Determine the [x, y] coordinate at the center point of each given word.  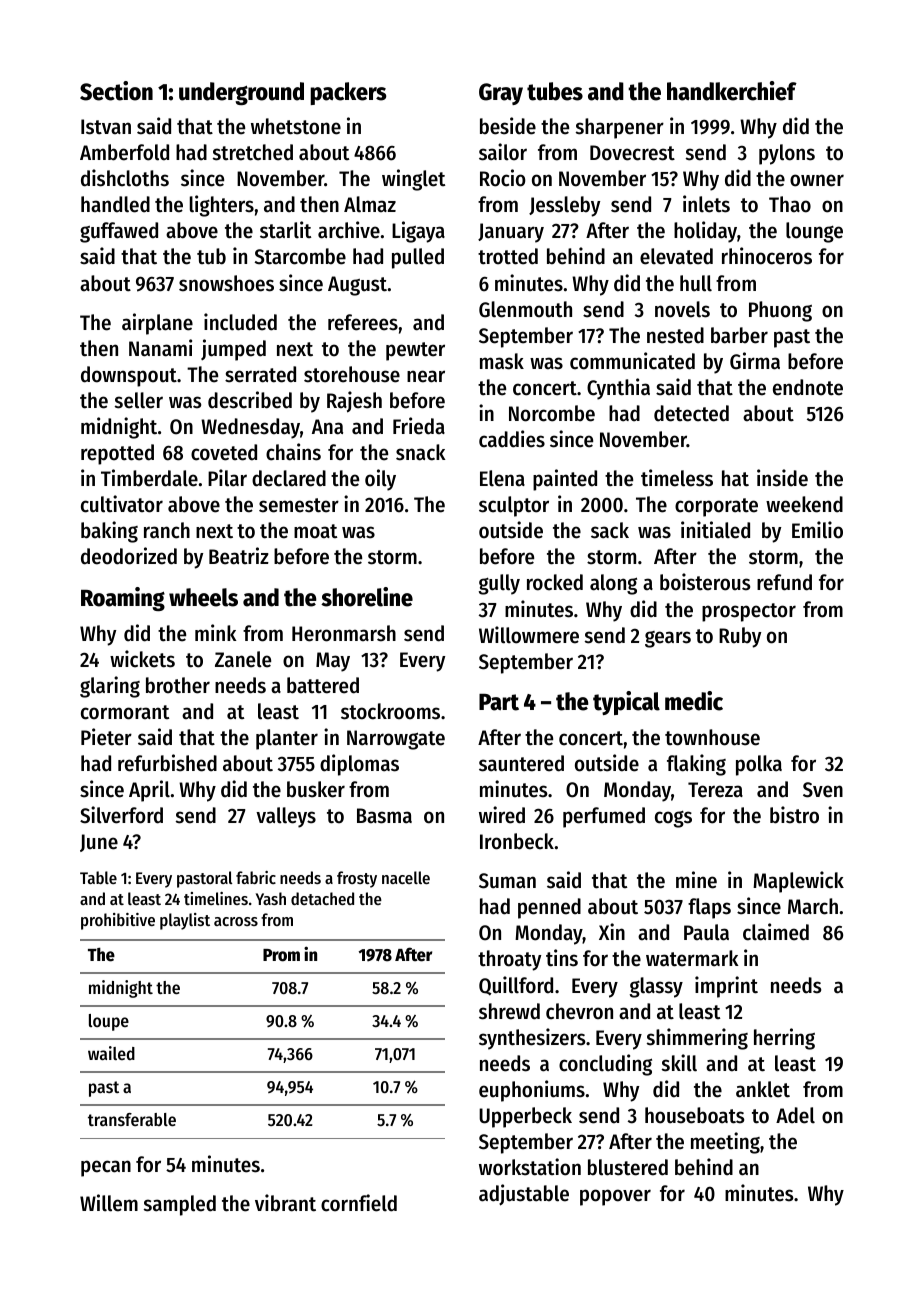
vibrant [285, 1203]
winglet [413, 180]
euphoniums [532, 1091]
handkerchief [732, 91]
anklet [763, 1089]
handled [115, 204]
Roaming [123, 599]
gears [668, 639]
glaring [110, 687]
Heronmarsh [344, 633]
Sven [823, 790]
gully [499, 584]
